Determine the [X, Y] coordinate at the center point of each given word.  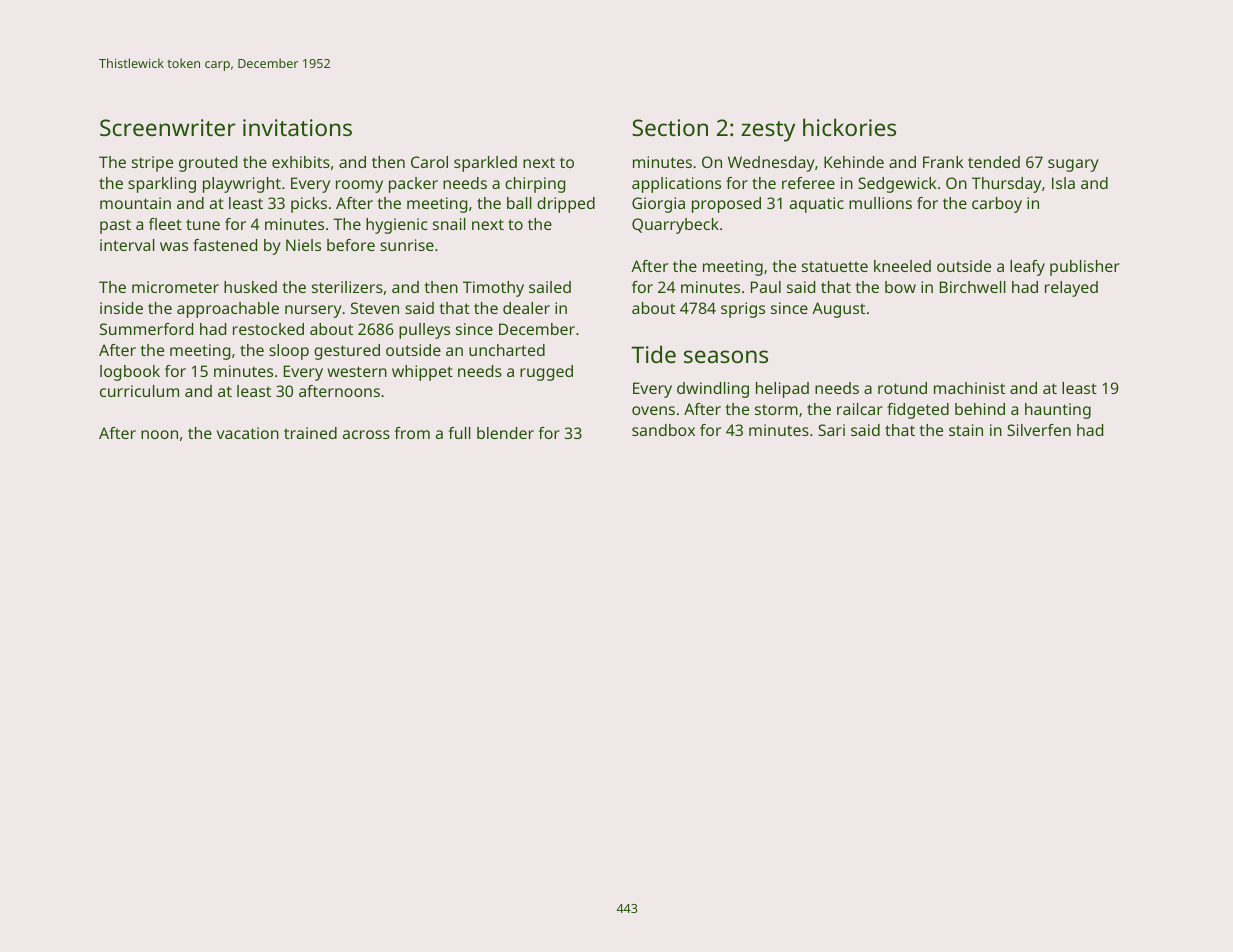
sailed [550, 287]
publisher [1085, 268]
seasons [726, 356]
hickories [849, 127]
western [357, 371]
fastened [225, 245]
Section [670, 127]
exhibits [301, 162]
